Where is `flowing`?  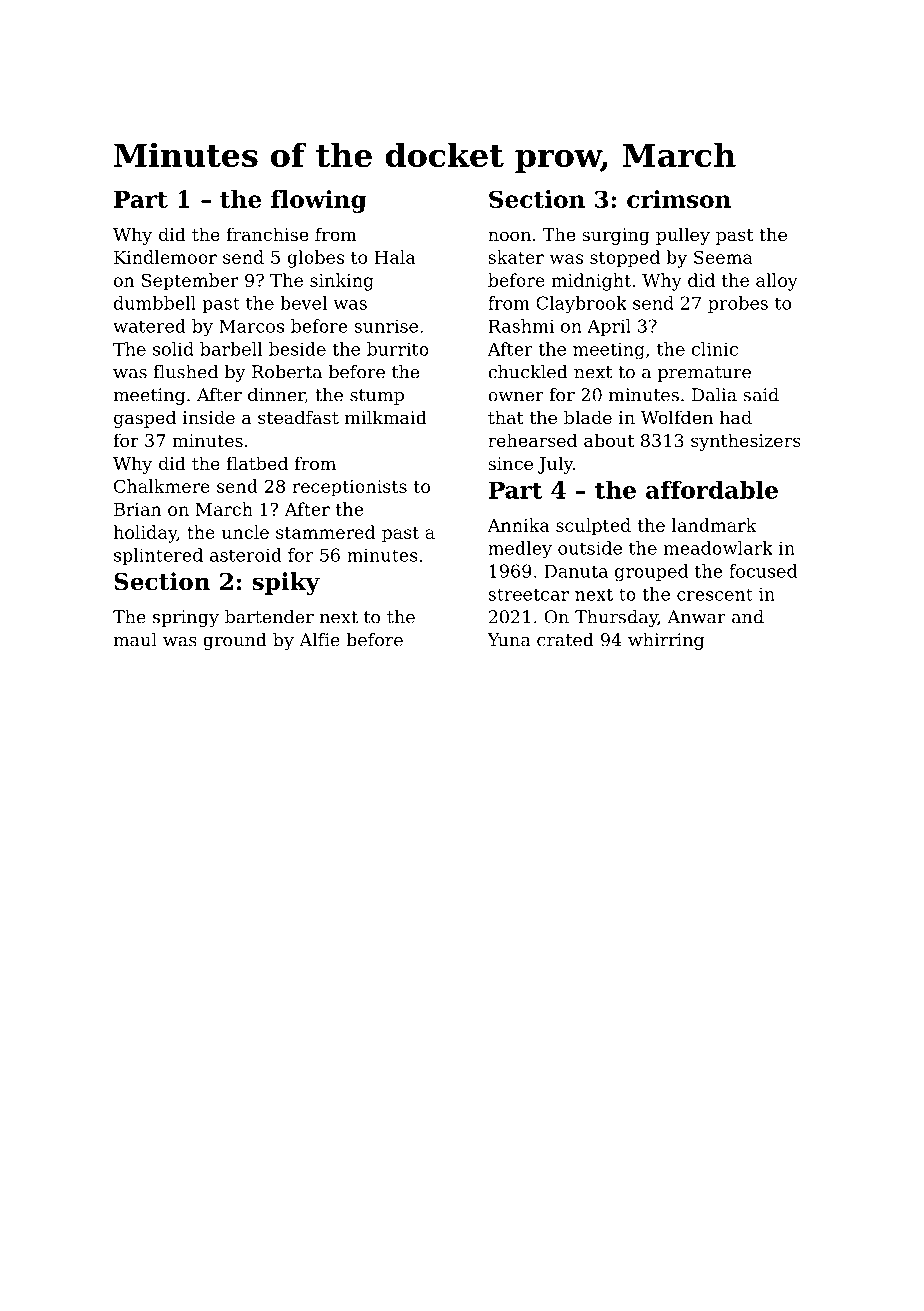
flowing is located at coordinates (318, 201).
